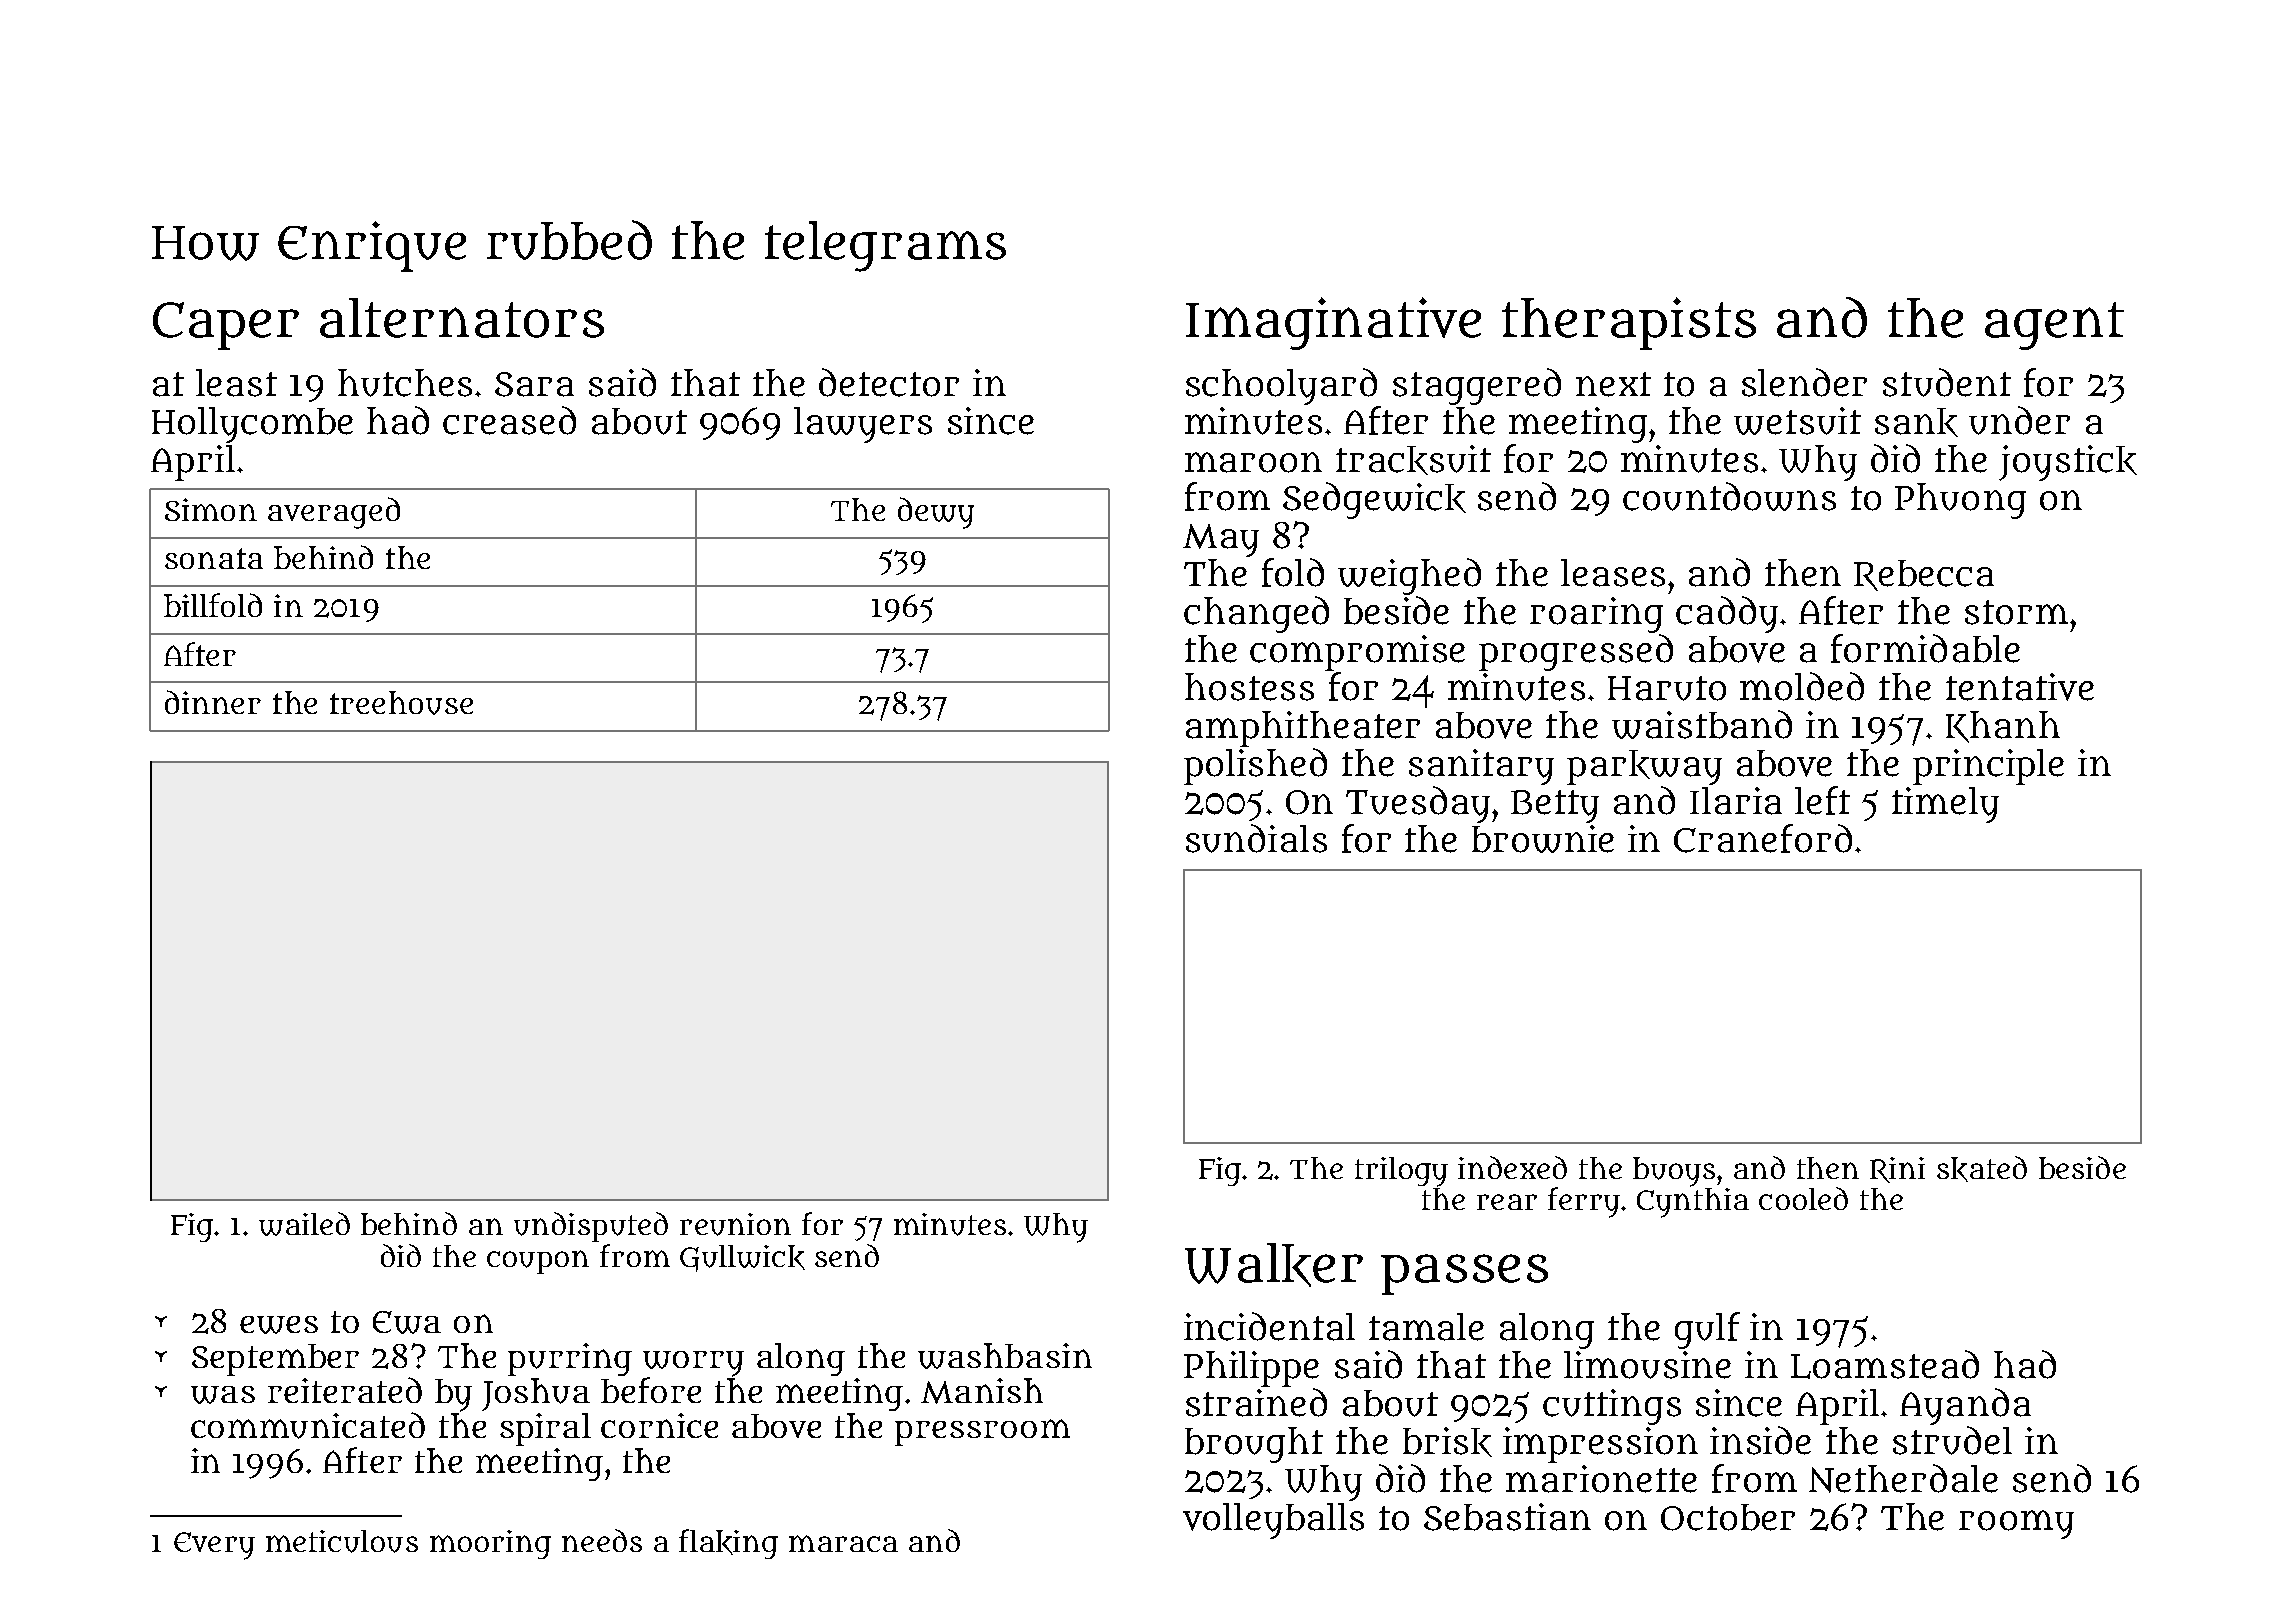 The height and width of the screenshot is (1620, 2292). Describe the element at coordinates (602, 1540) in the screenshot. I see `needs` at that location.
